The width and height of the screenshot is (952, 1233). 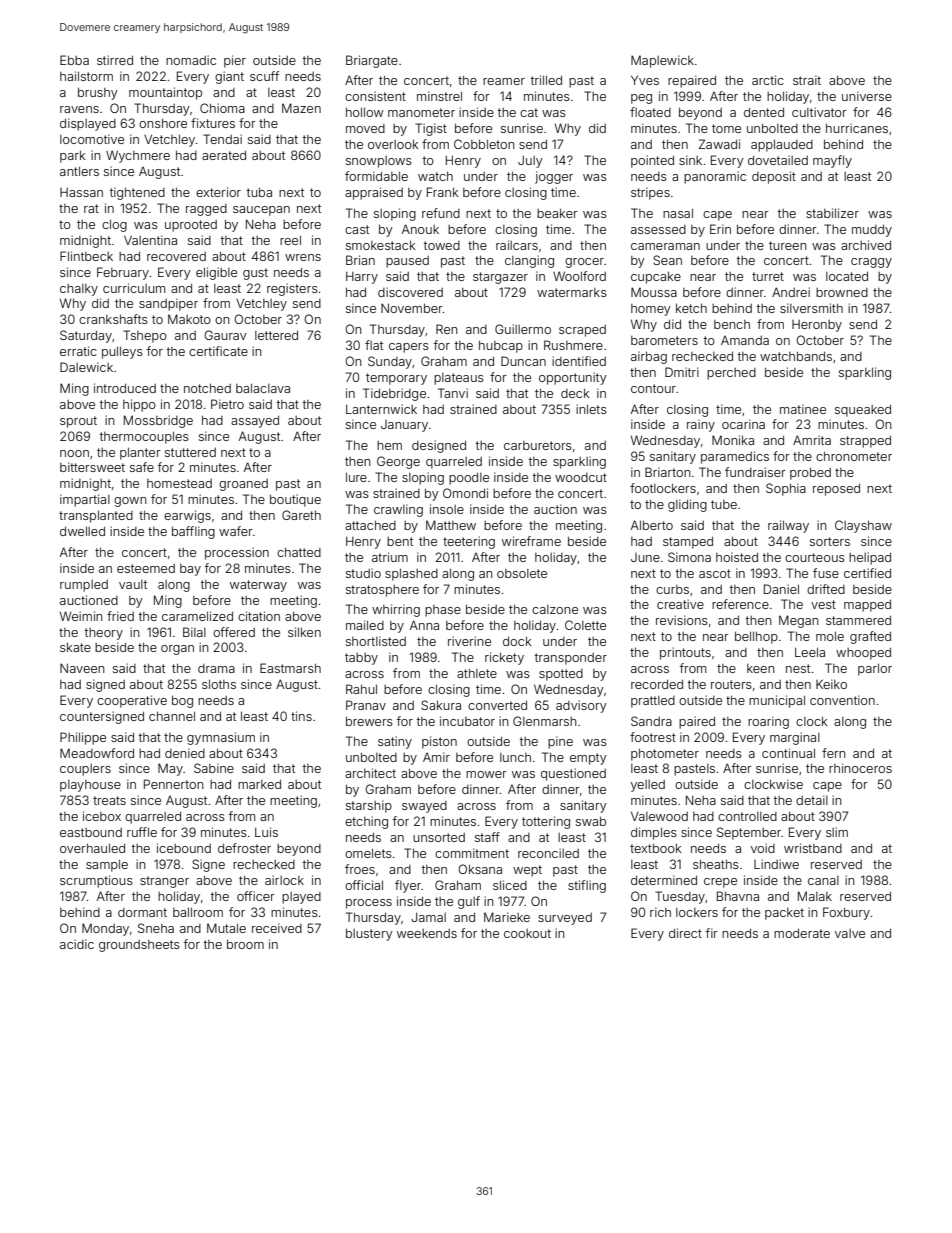 What do you see at coordinates (176, 256) in the screenshot?
I see `recovered` at bounding box center [176, 256].
